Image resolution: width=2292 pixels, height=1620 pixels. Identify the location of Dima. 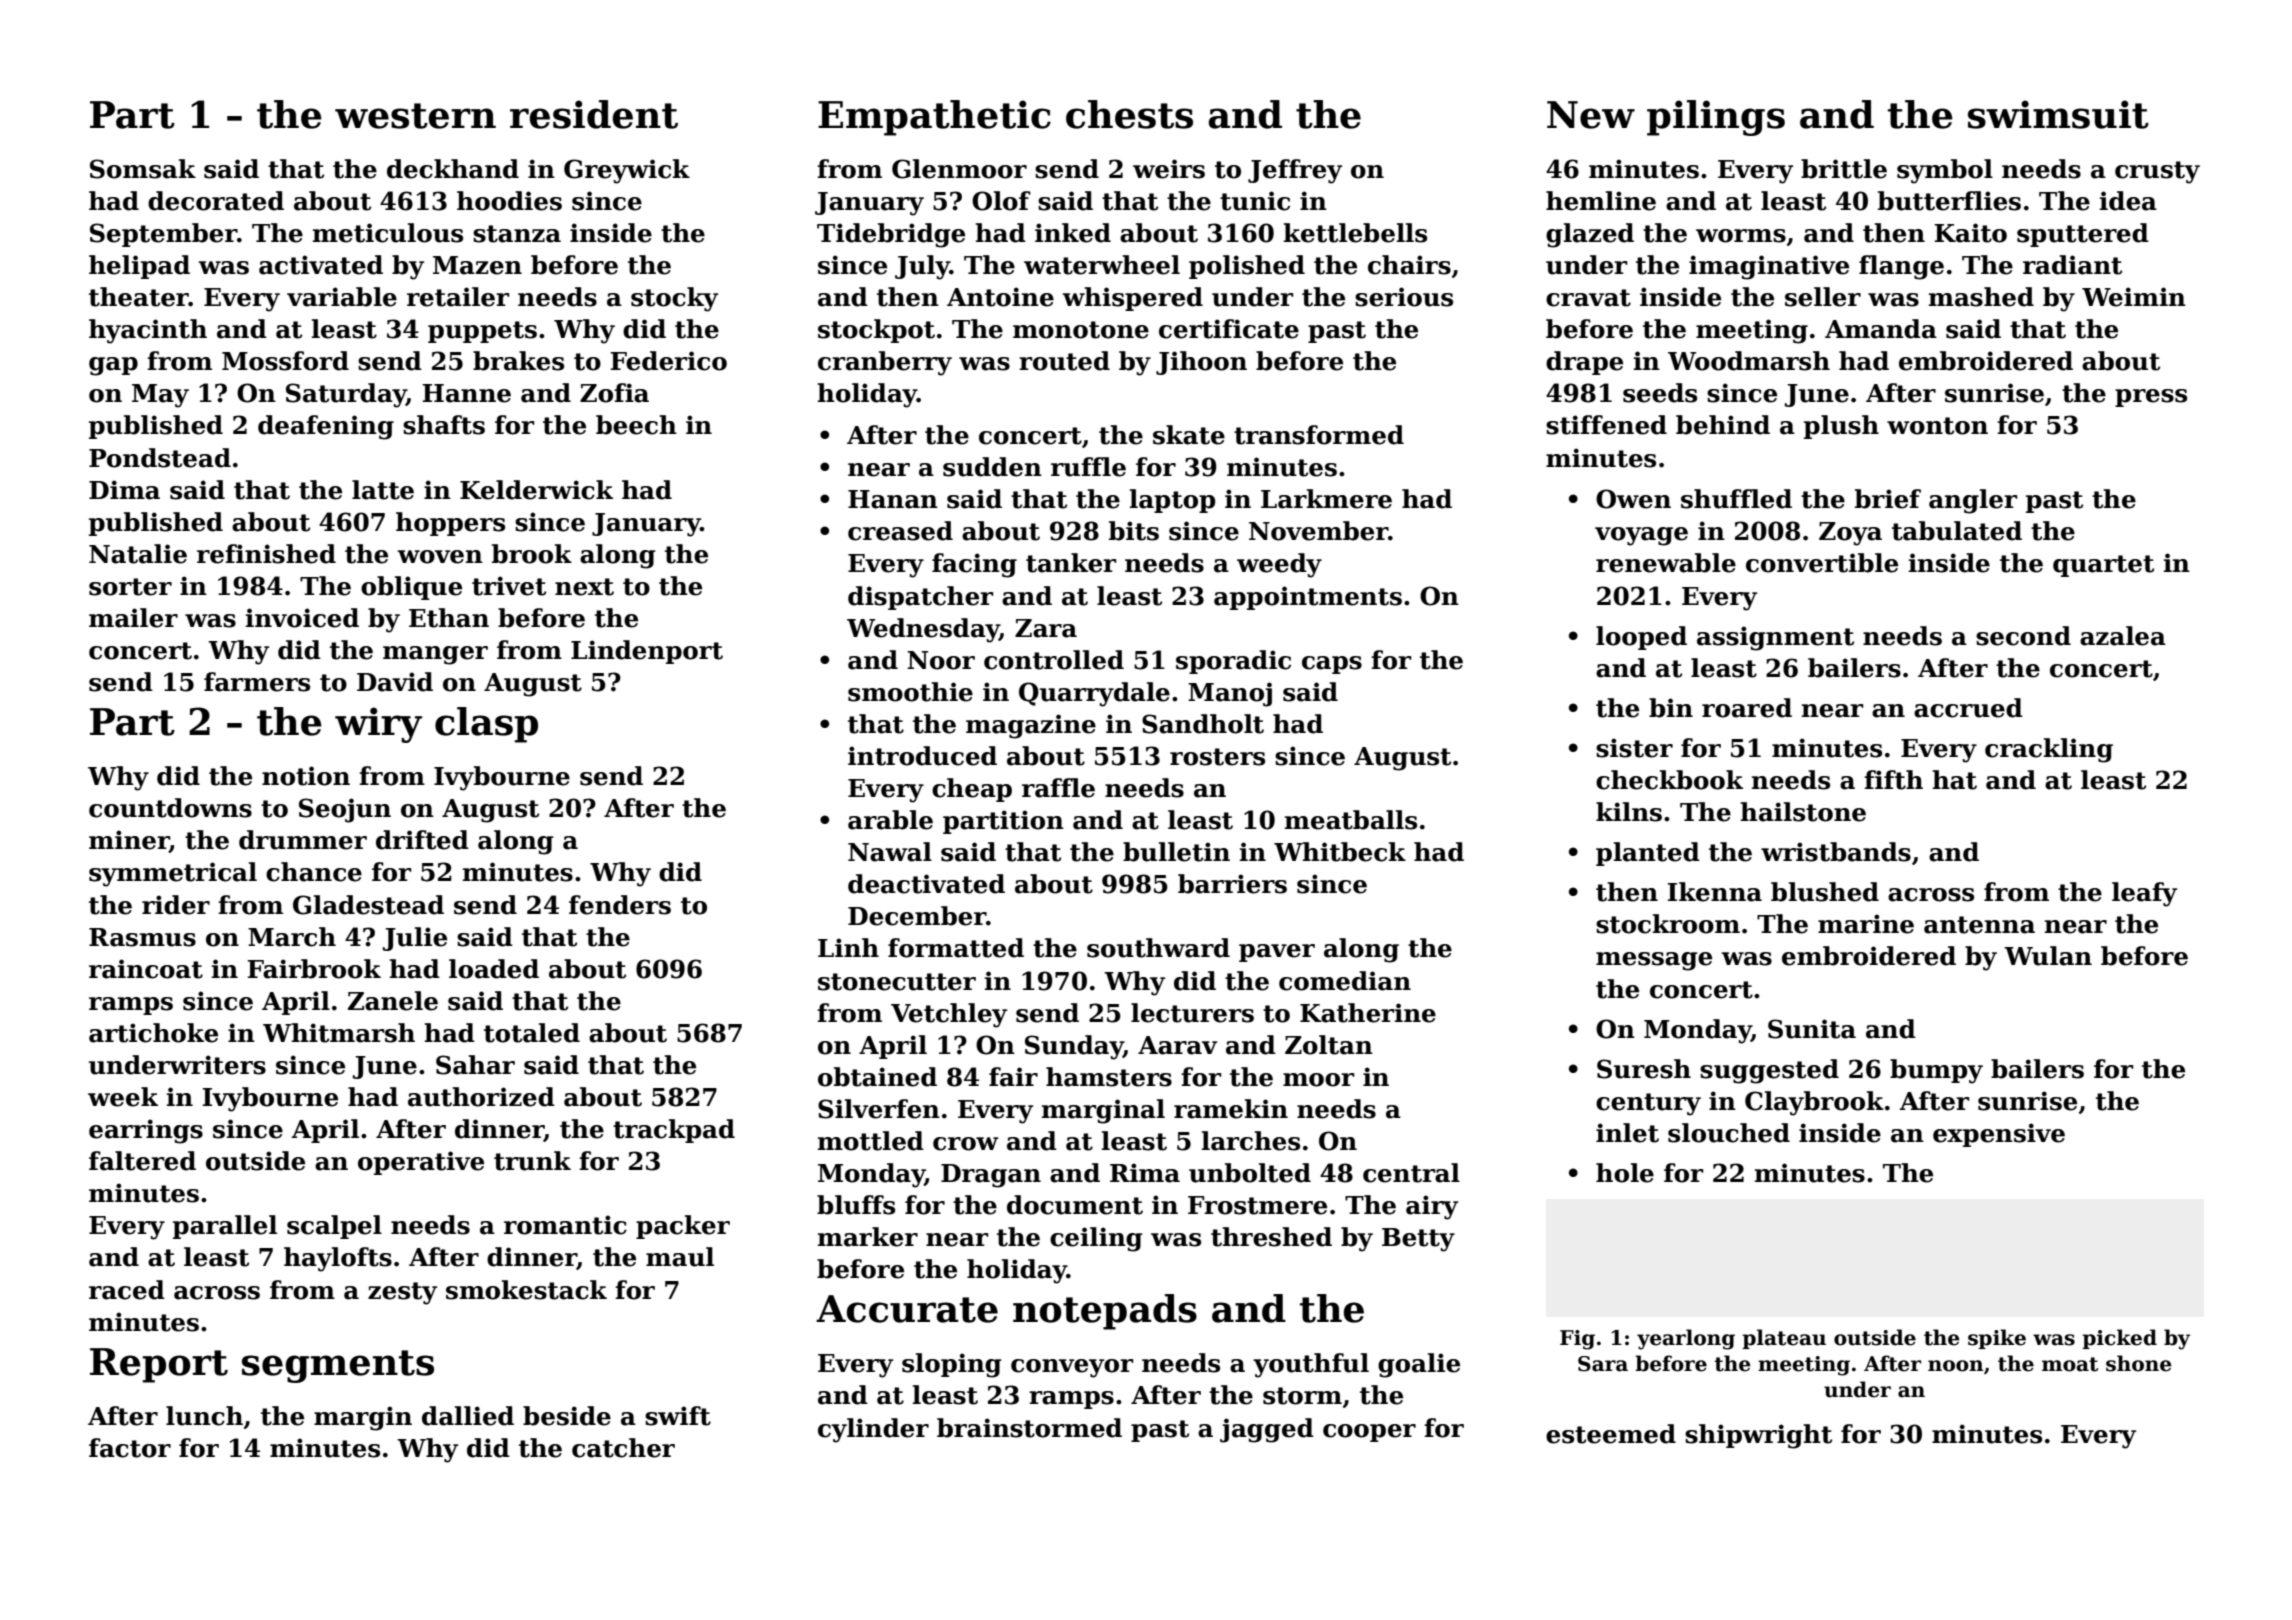
(124, 490).
